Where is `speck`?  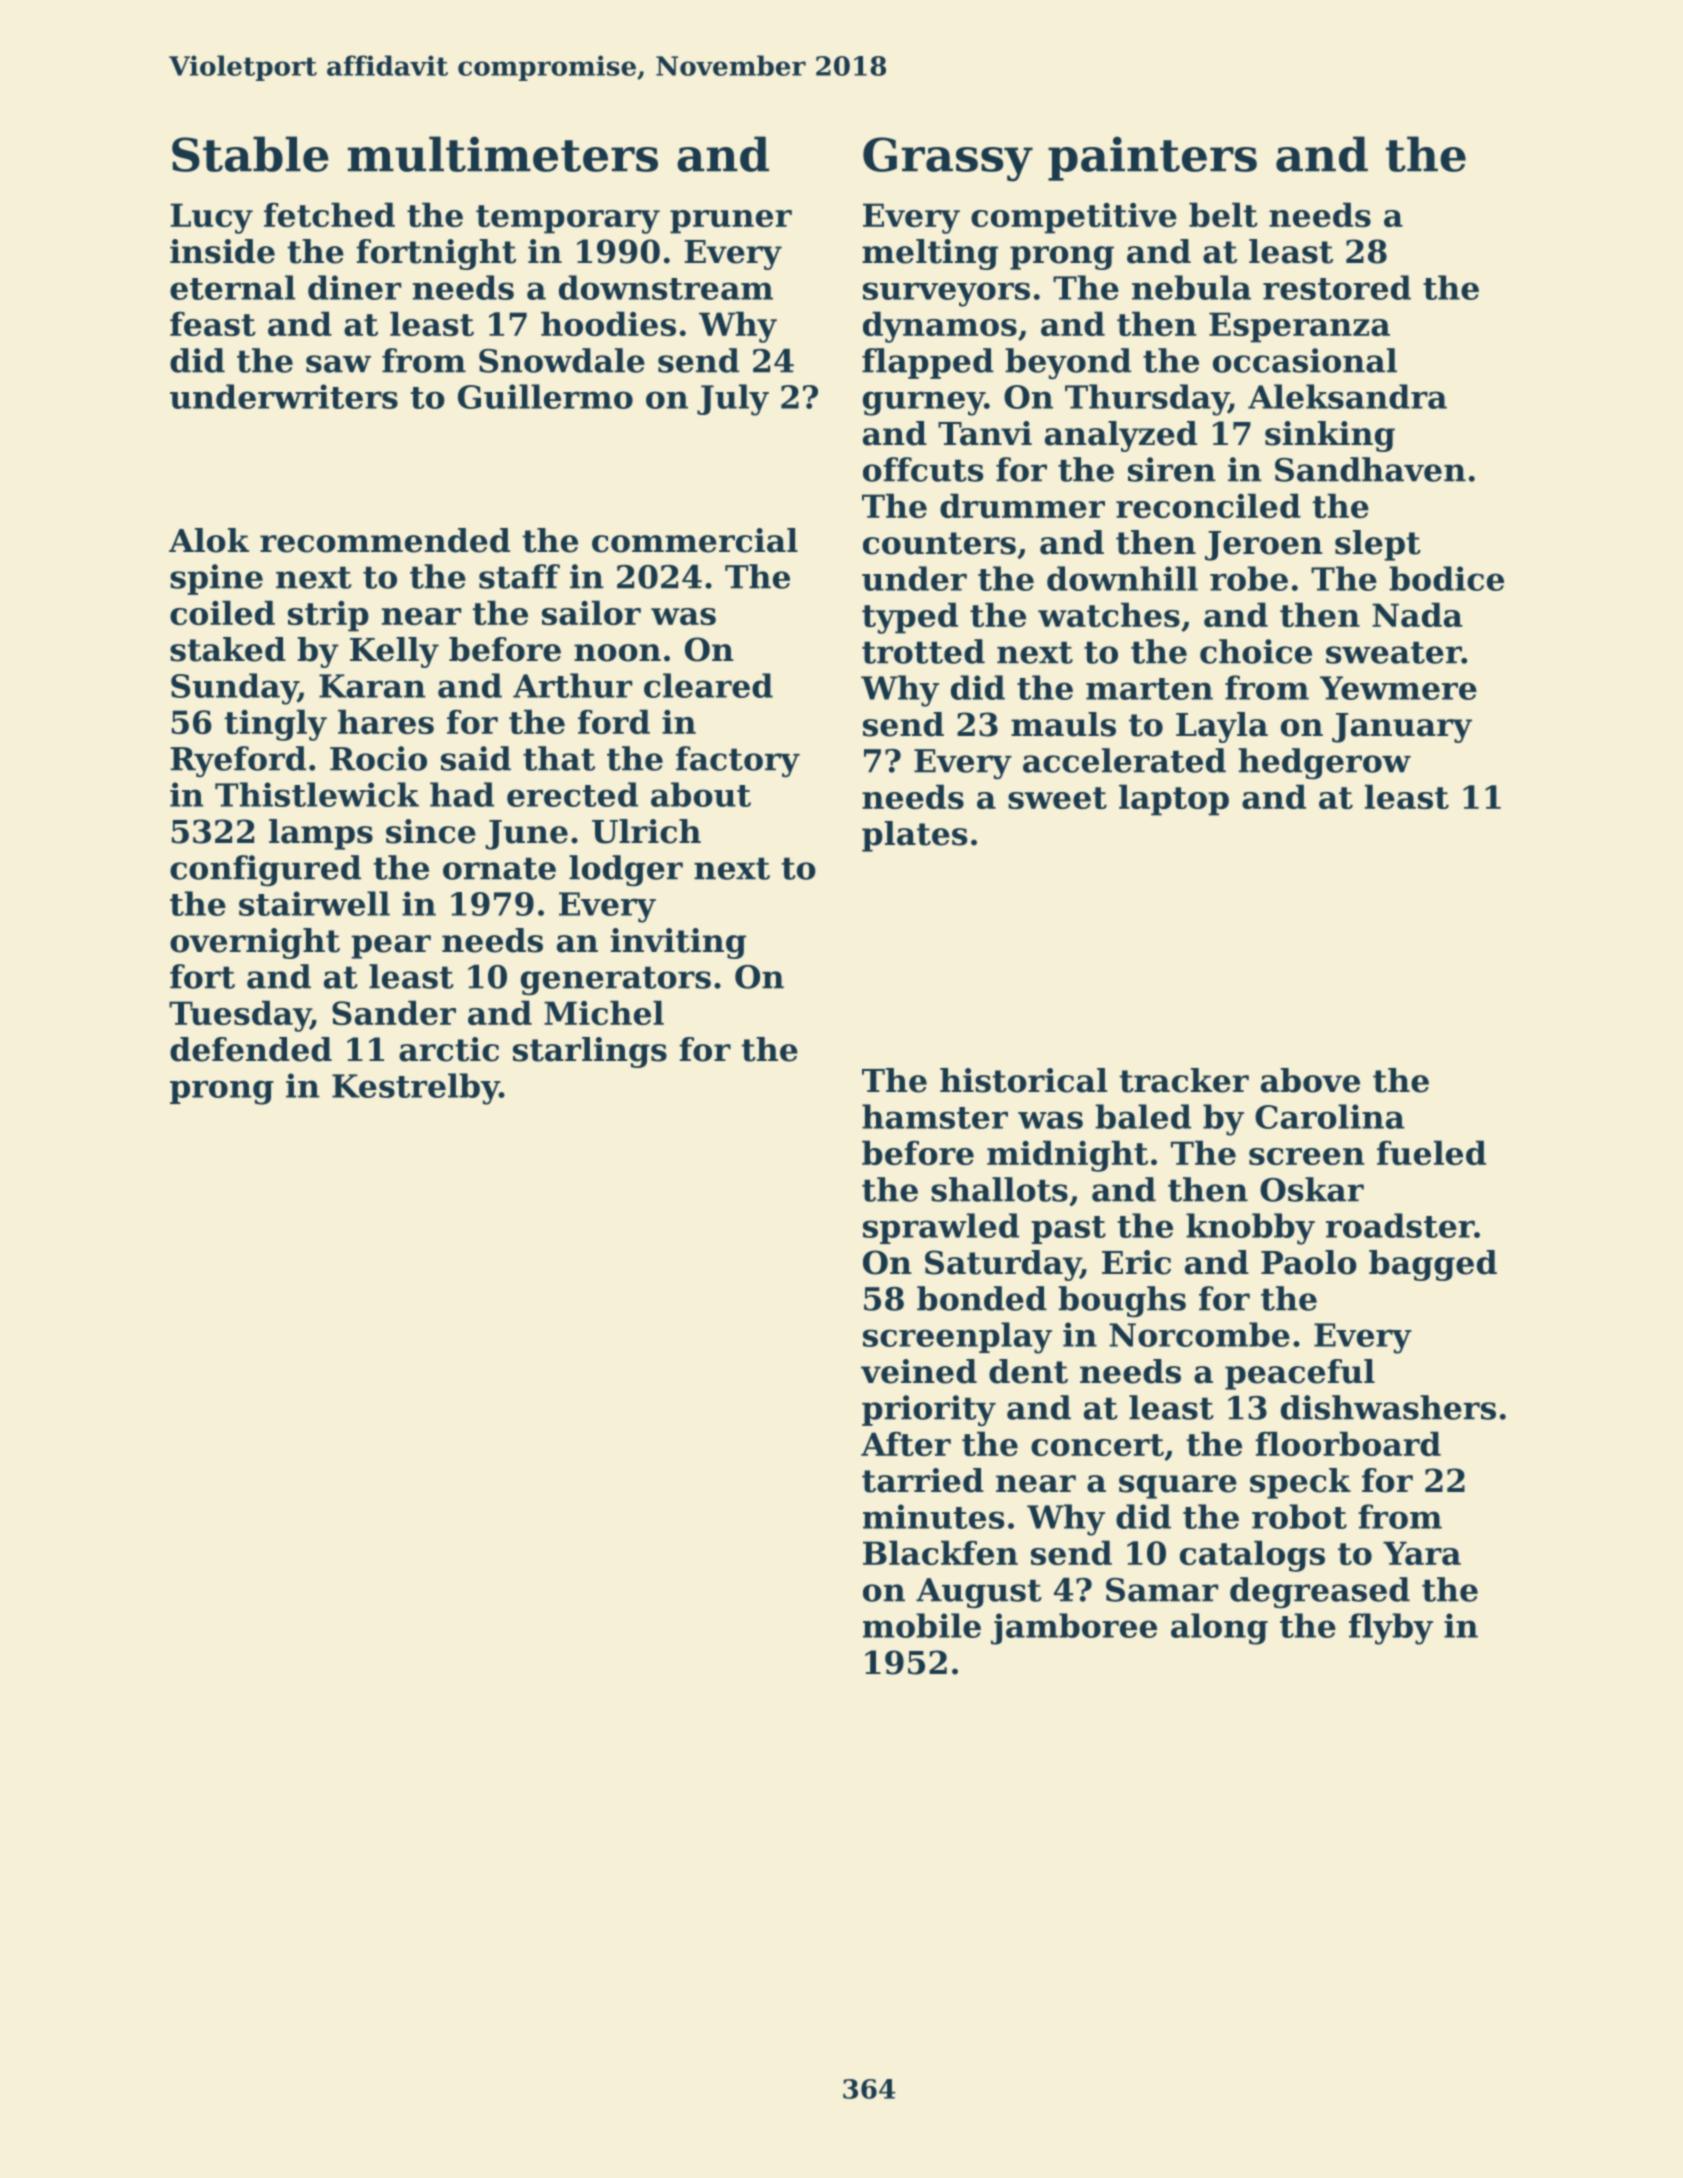
speck is located at coordinates (1300, 1483).
